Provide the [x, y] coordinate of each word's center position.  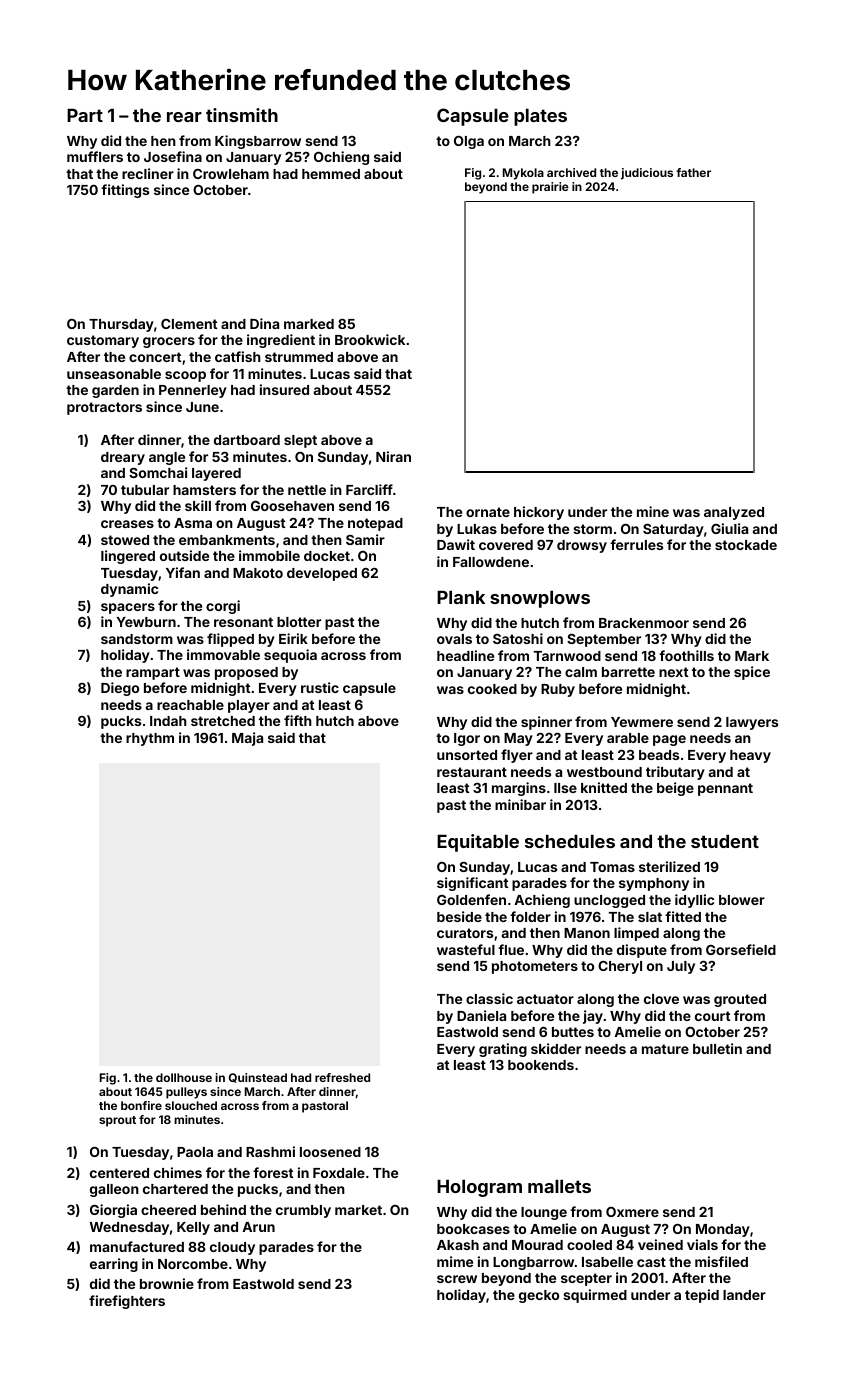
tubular [145, 490]
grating [503, 1050]
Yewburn [146, 622]
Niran [393, 456]
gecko [539, 1296]
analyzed [734, 513]
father [693, 172]
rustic [320, 687]
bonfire [141, 1105]
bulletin [717, 1048]
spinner [546, 723]
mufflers [95, 156]
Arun [258, 1227]
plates [540, 117]
